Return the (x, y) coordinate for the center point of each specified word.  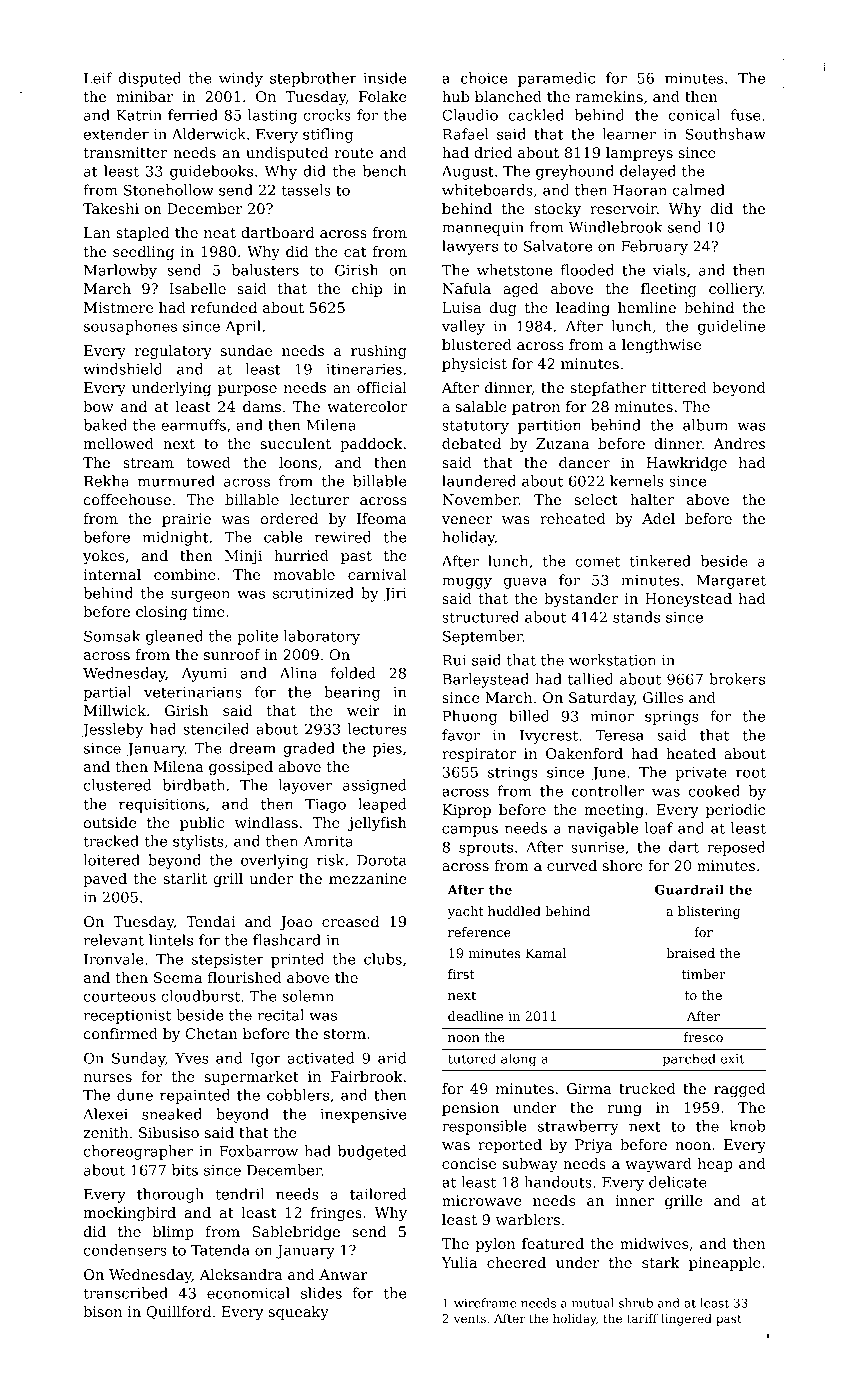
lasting (272, 116)
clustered (118, 785)
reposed (736, 848)
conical (694, 115)
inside (385, 78)
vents (470, 1319)
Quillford (178, 1312)
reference (479, 932)
